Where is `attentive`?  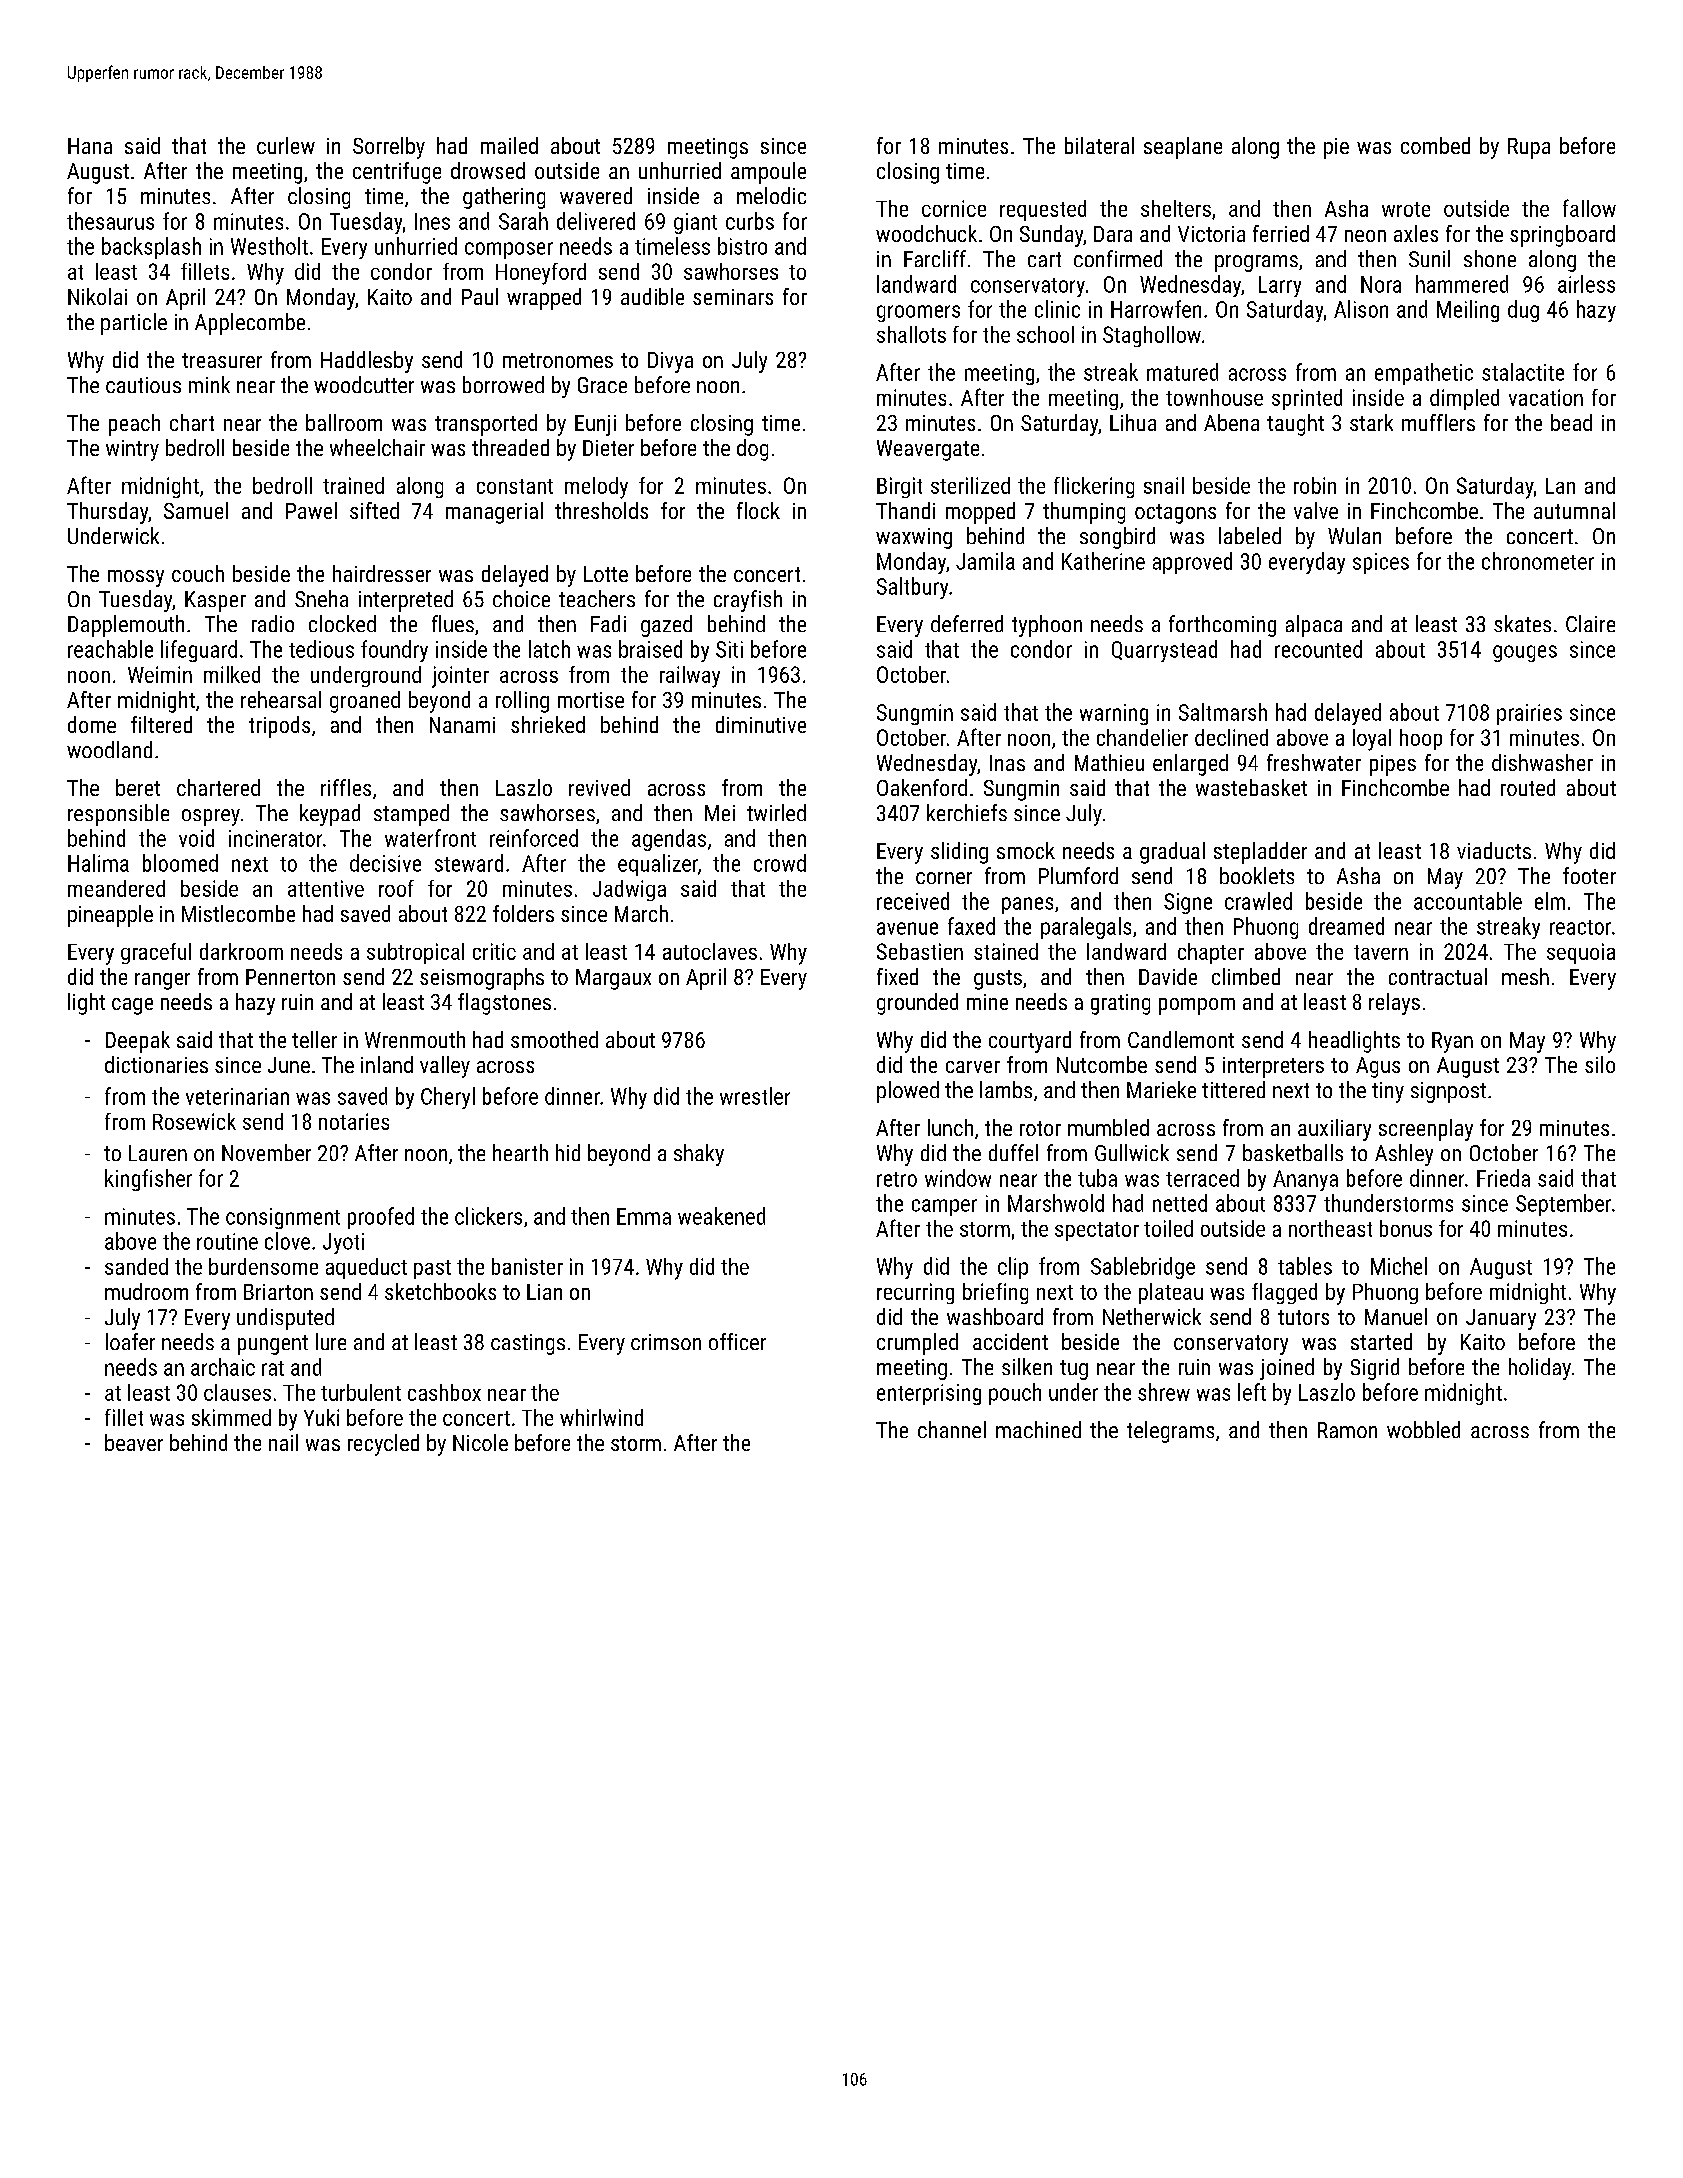 attentive is located at coordinates (326, 888).
